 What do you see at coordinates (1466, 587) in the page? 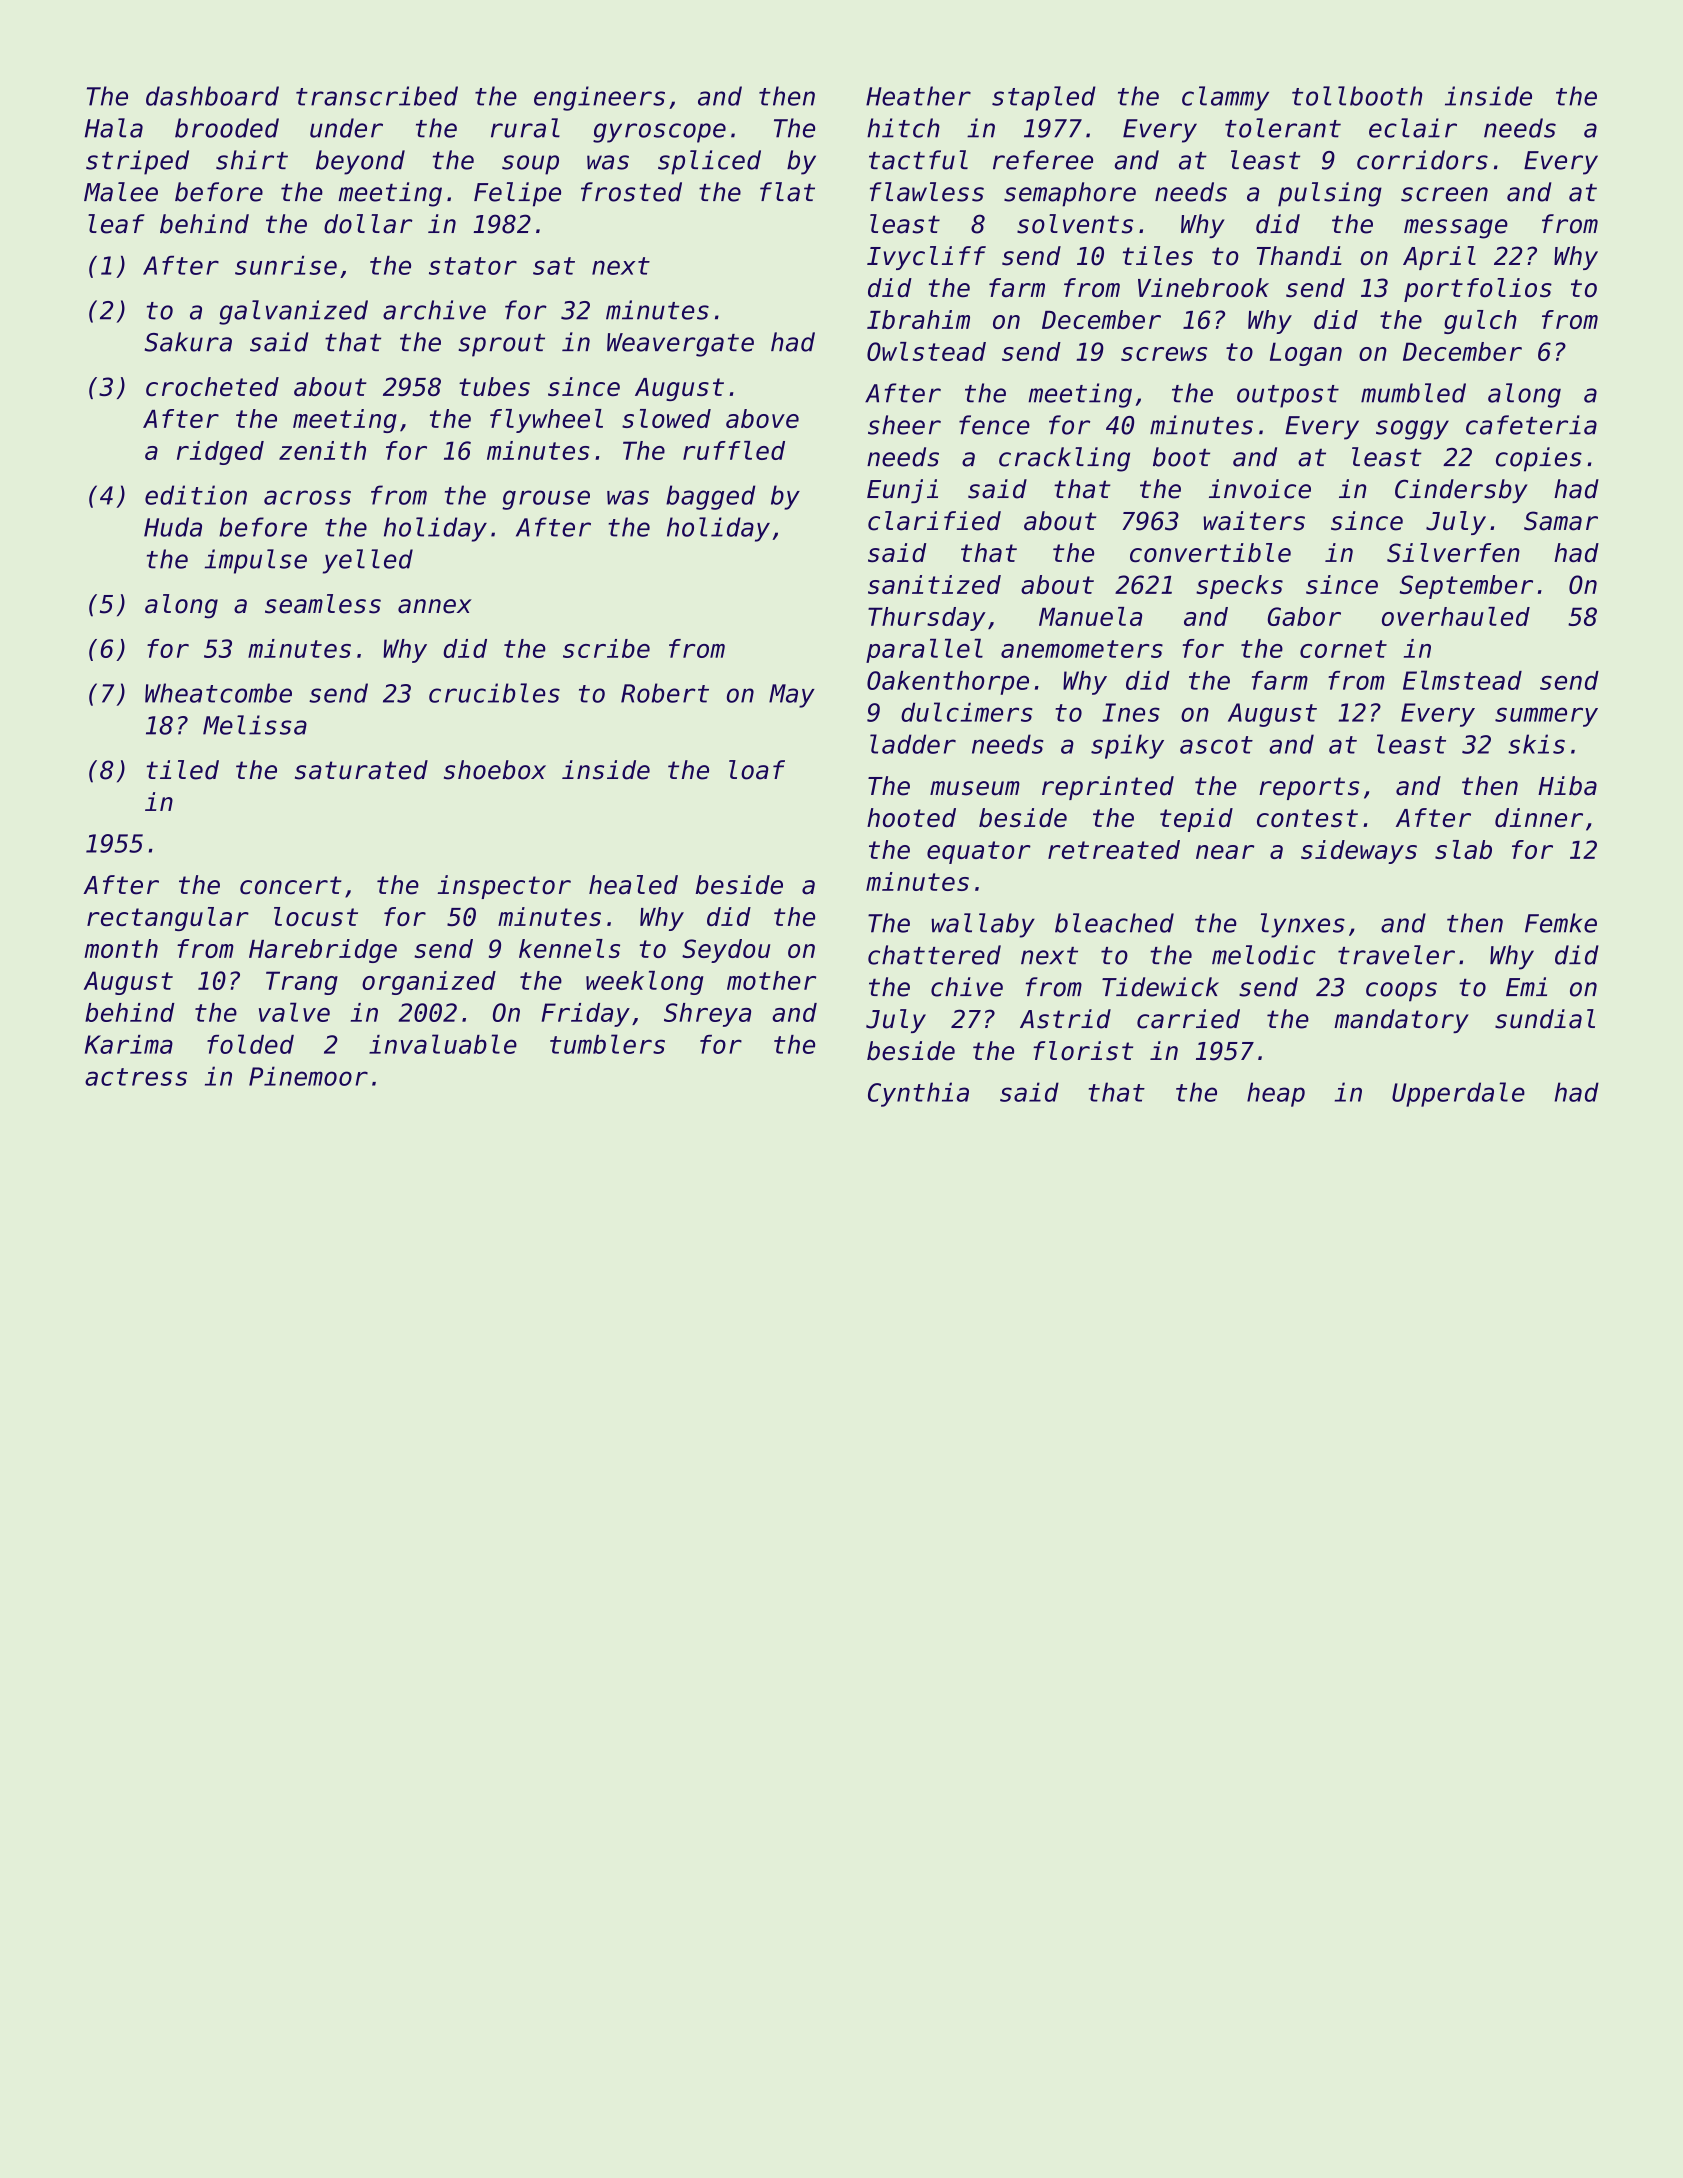
I see `September` at bounding box center [1466, 587].
